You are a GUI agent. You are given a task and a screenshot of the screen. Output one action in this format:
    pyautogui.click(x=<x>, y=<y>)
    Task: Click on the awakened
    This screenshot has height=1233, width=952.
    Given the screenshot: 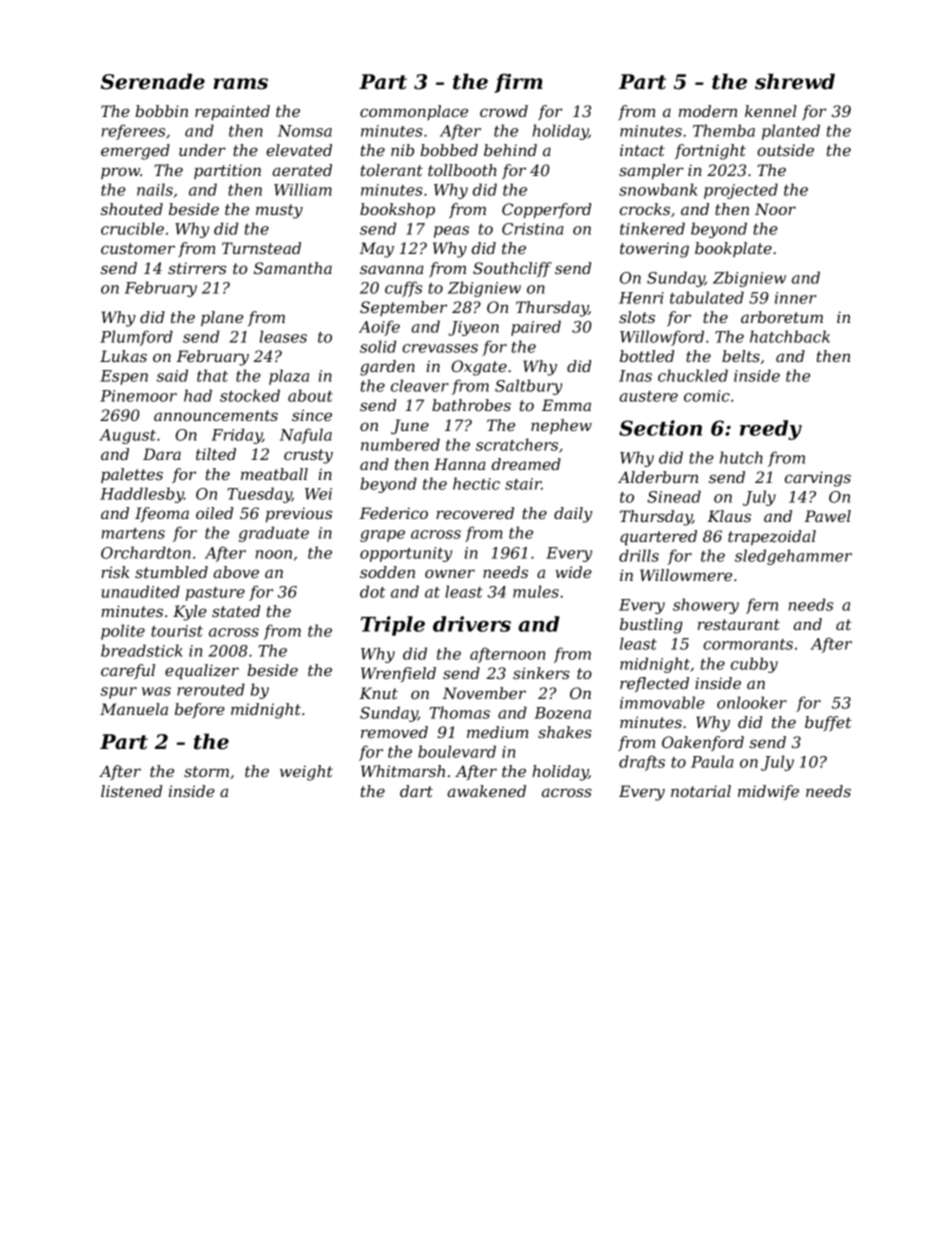 What is the action you would take?
    pyautogui.click(x=486, y=791)
